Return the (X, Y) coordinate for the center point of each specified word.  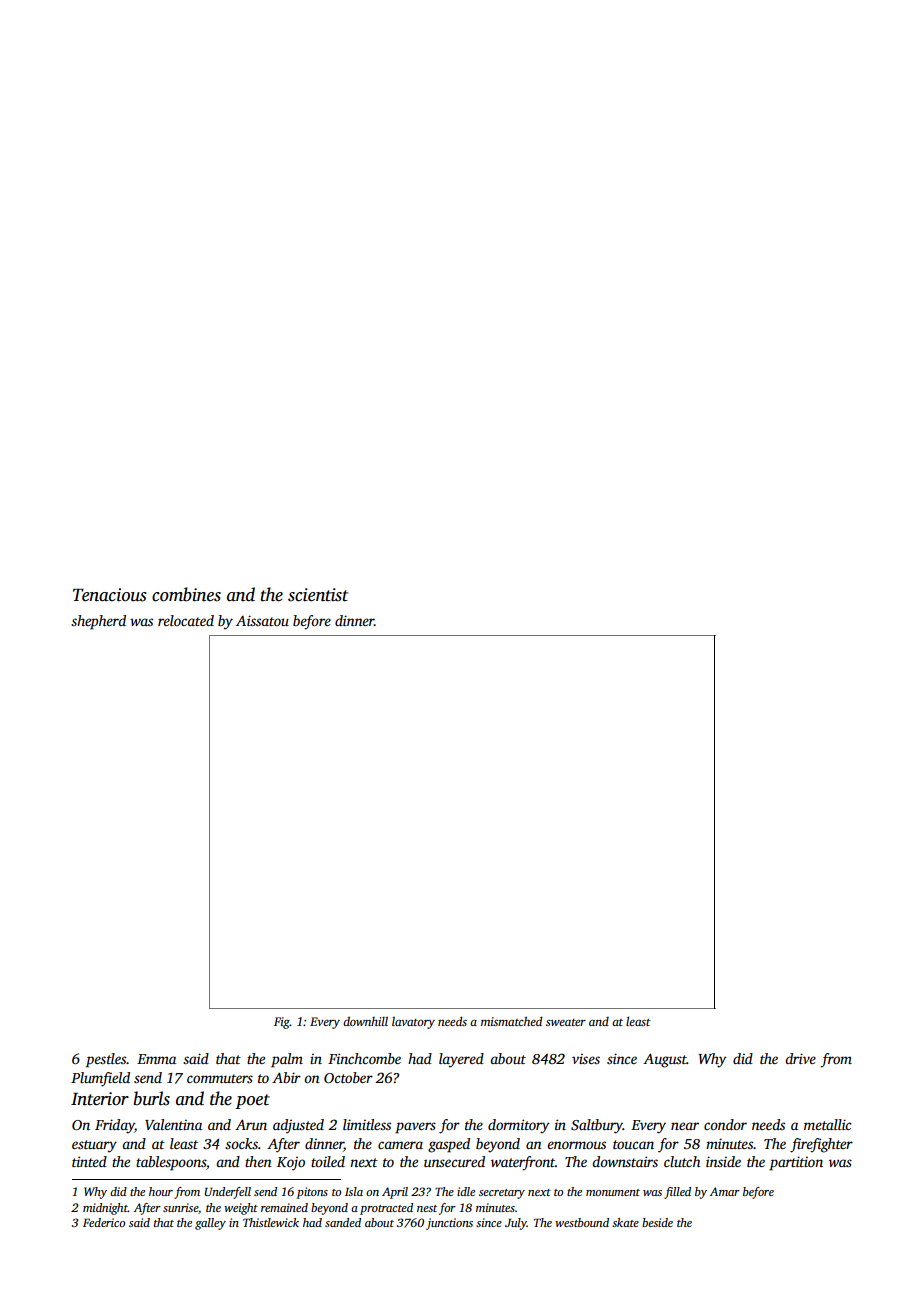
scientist (318, 595)
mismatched (511, 1021)
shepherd (98, 622)
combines (186, 594)
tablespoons (171, 1163)
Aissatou (262, 620)
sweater (566, 1022)
